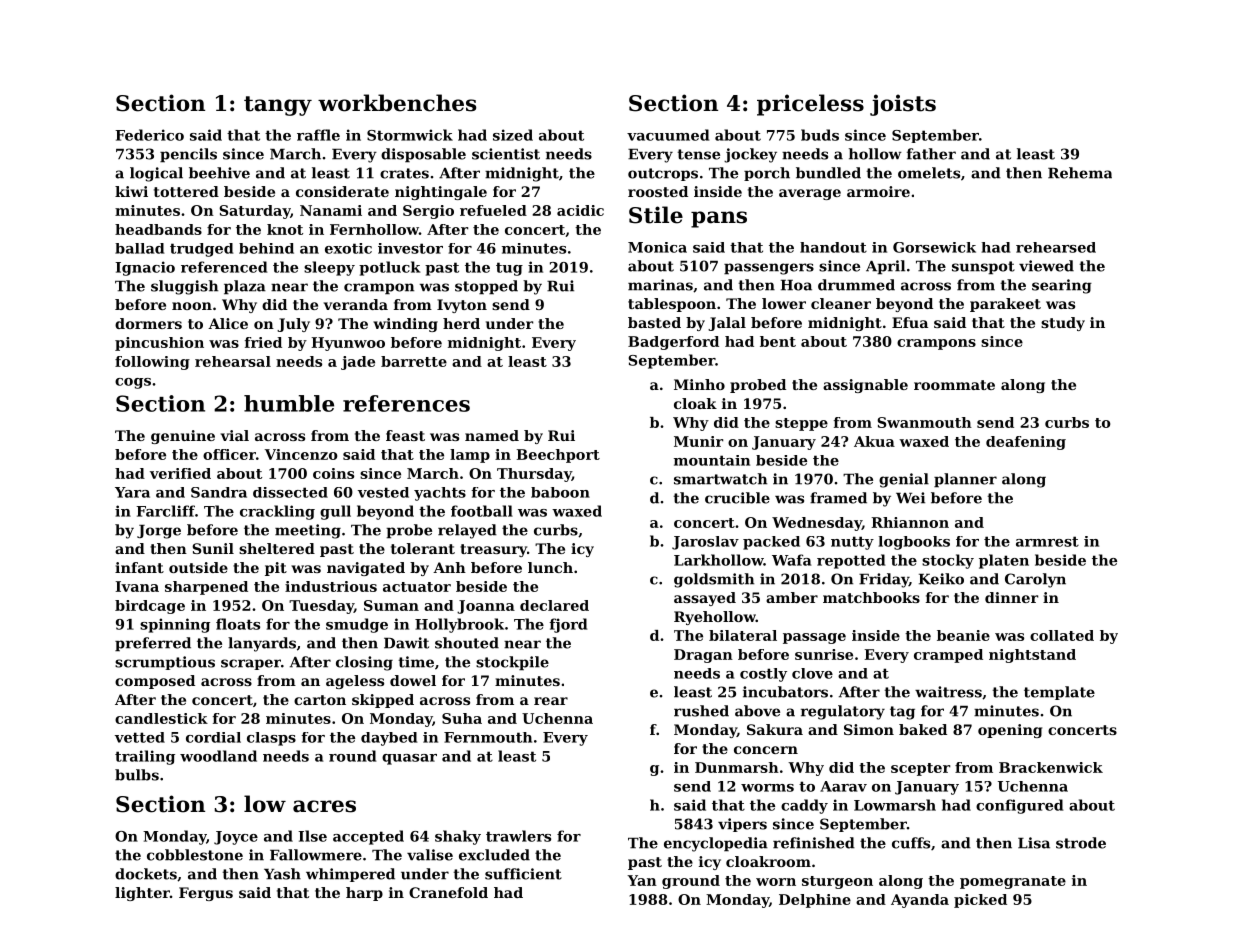  Describe the element at coordinates (763, 675) in the page. I see `costly` at that location.
